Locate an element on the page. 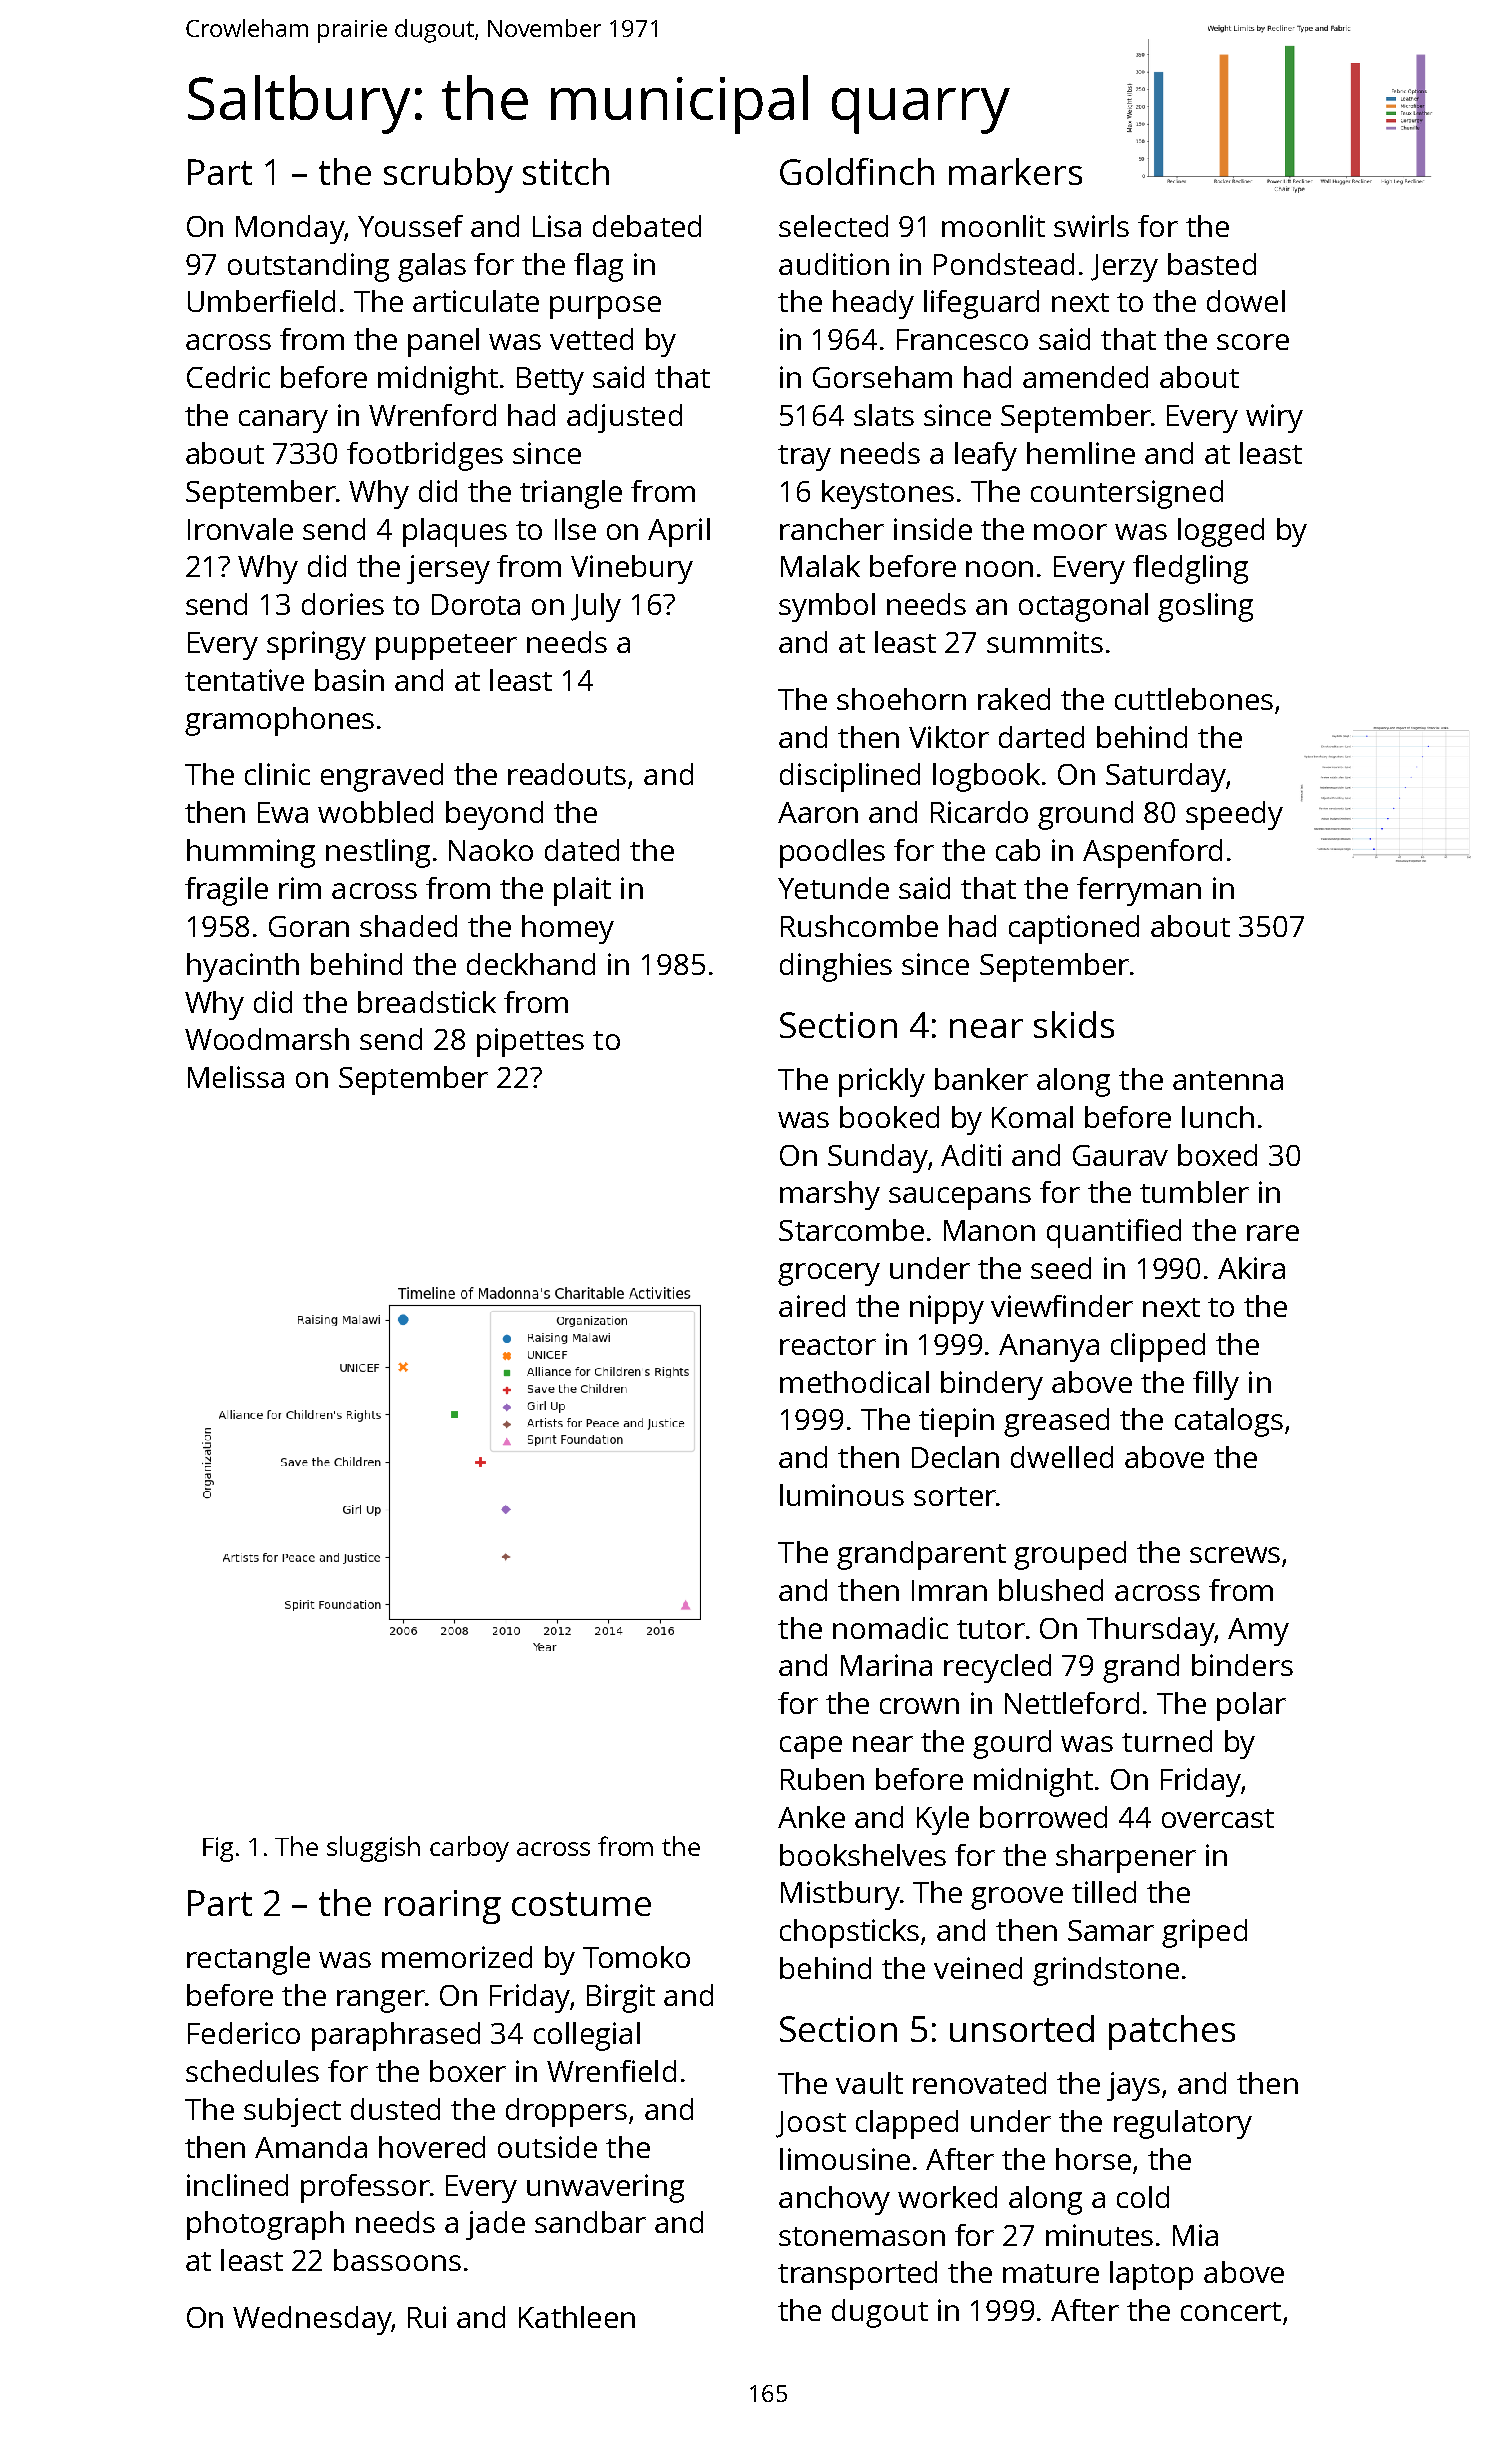  screws is located at coordinates (1235, 1555).
